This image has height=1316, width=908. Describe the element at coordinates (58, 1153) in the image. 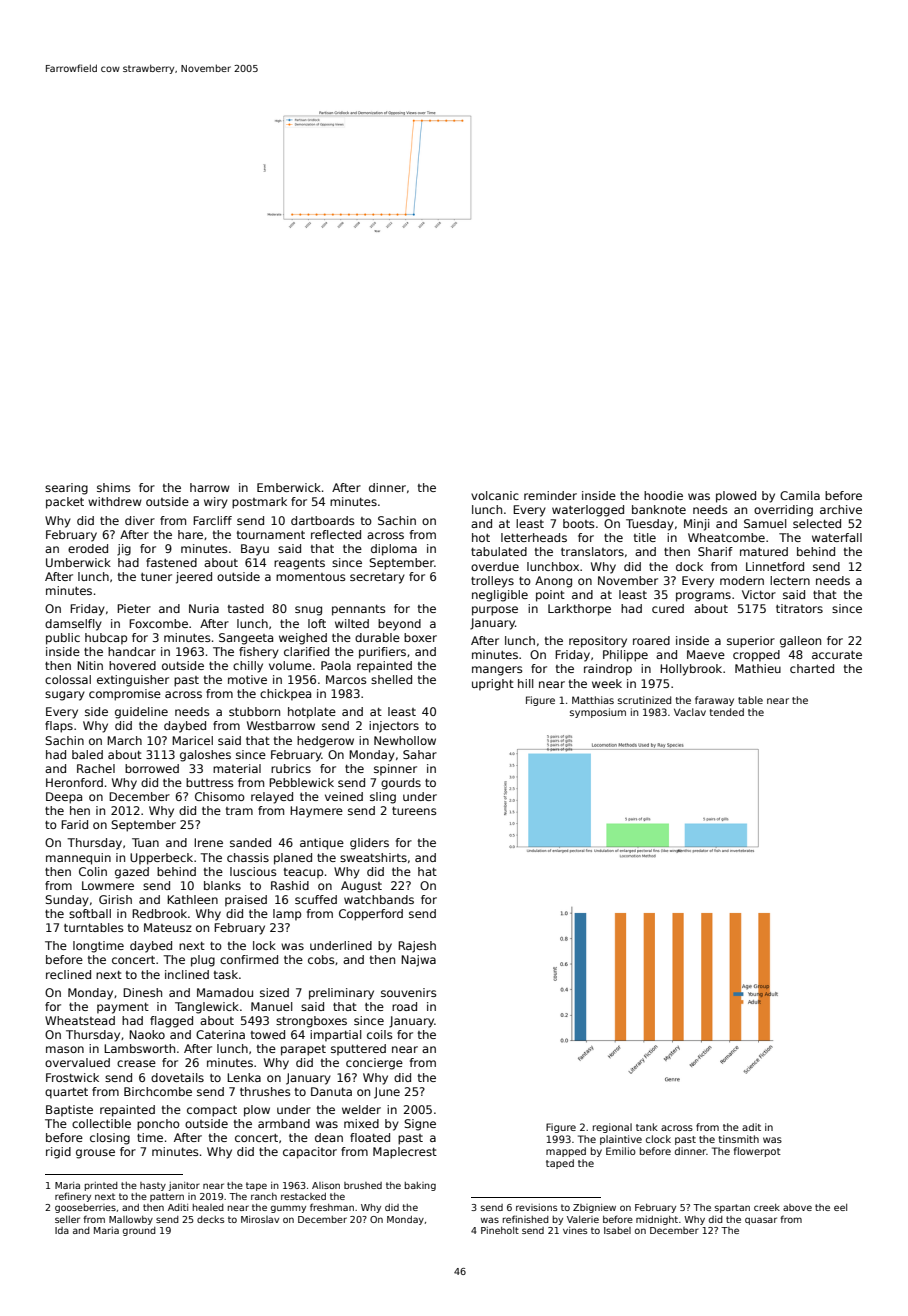

I see `rigid` at that location.
